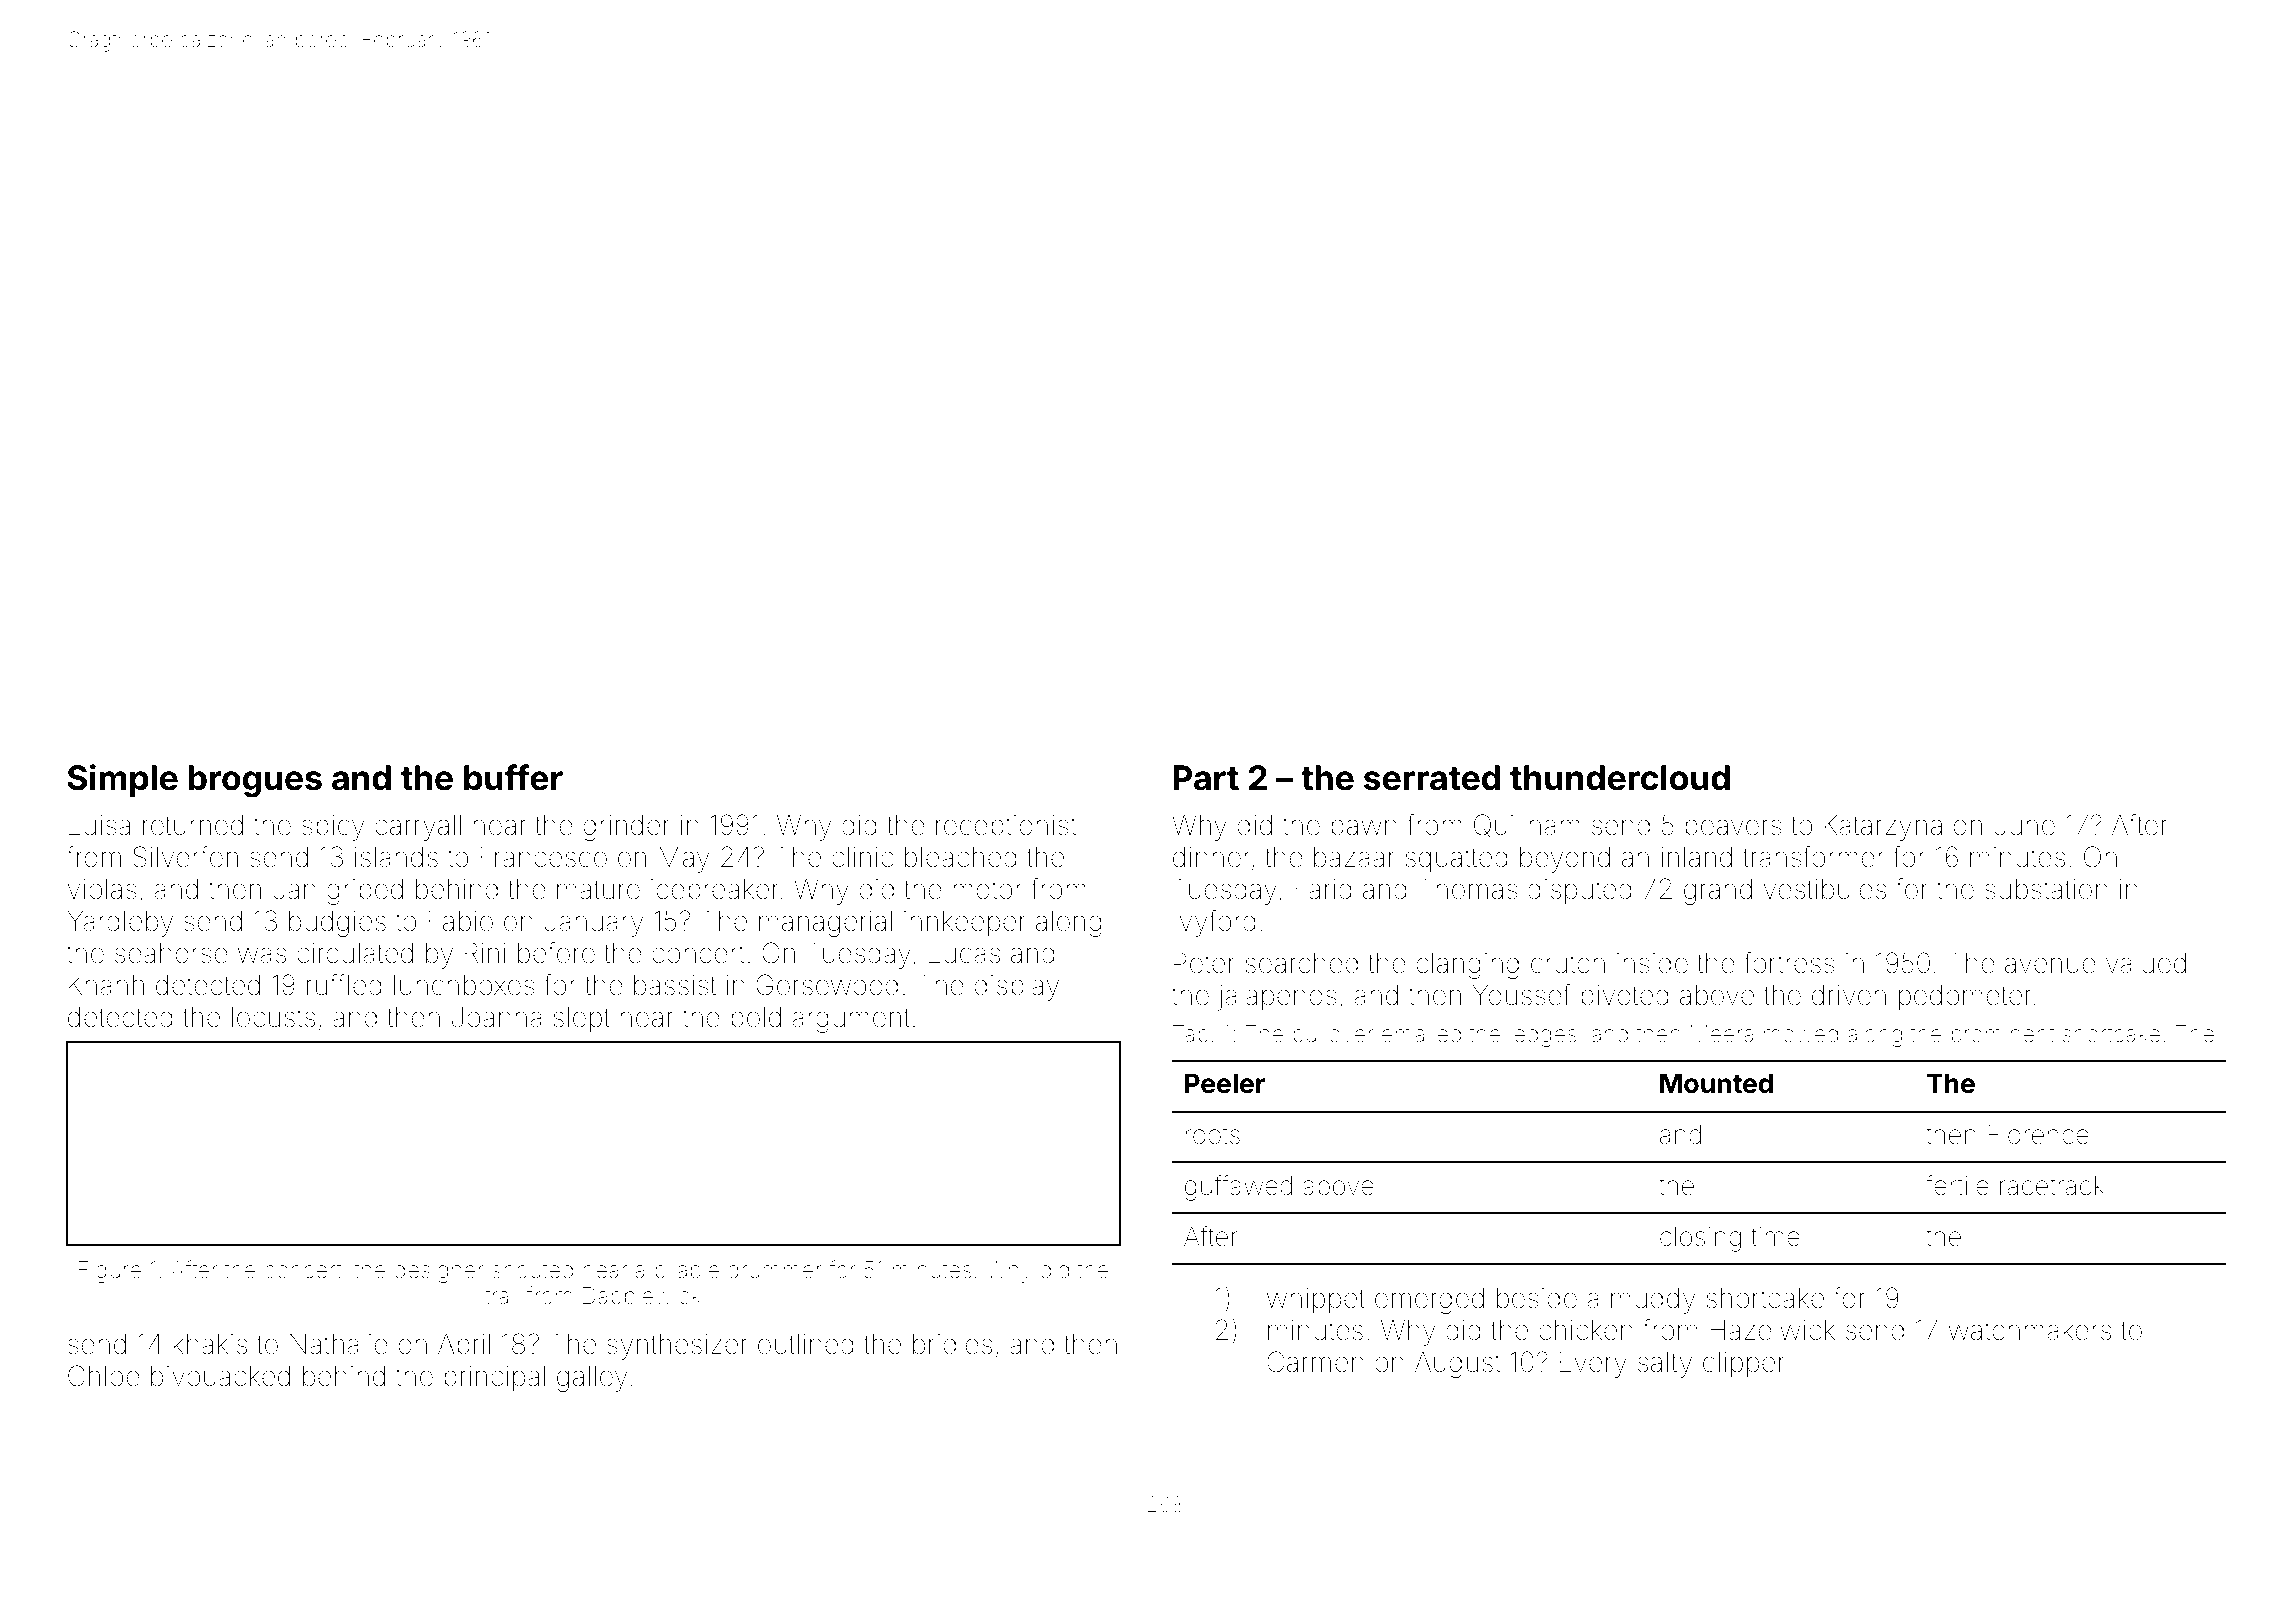 The height and width of the image is (1620, 2292). What do you see at coordinates (1801, 1034) in the image?
I see `mowed` at bounding box center [1801, 1034].
